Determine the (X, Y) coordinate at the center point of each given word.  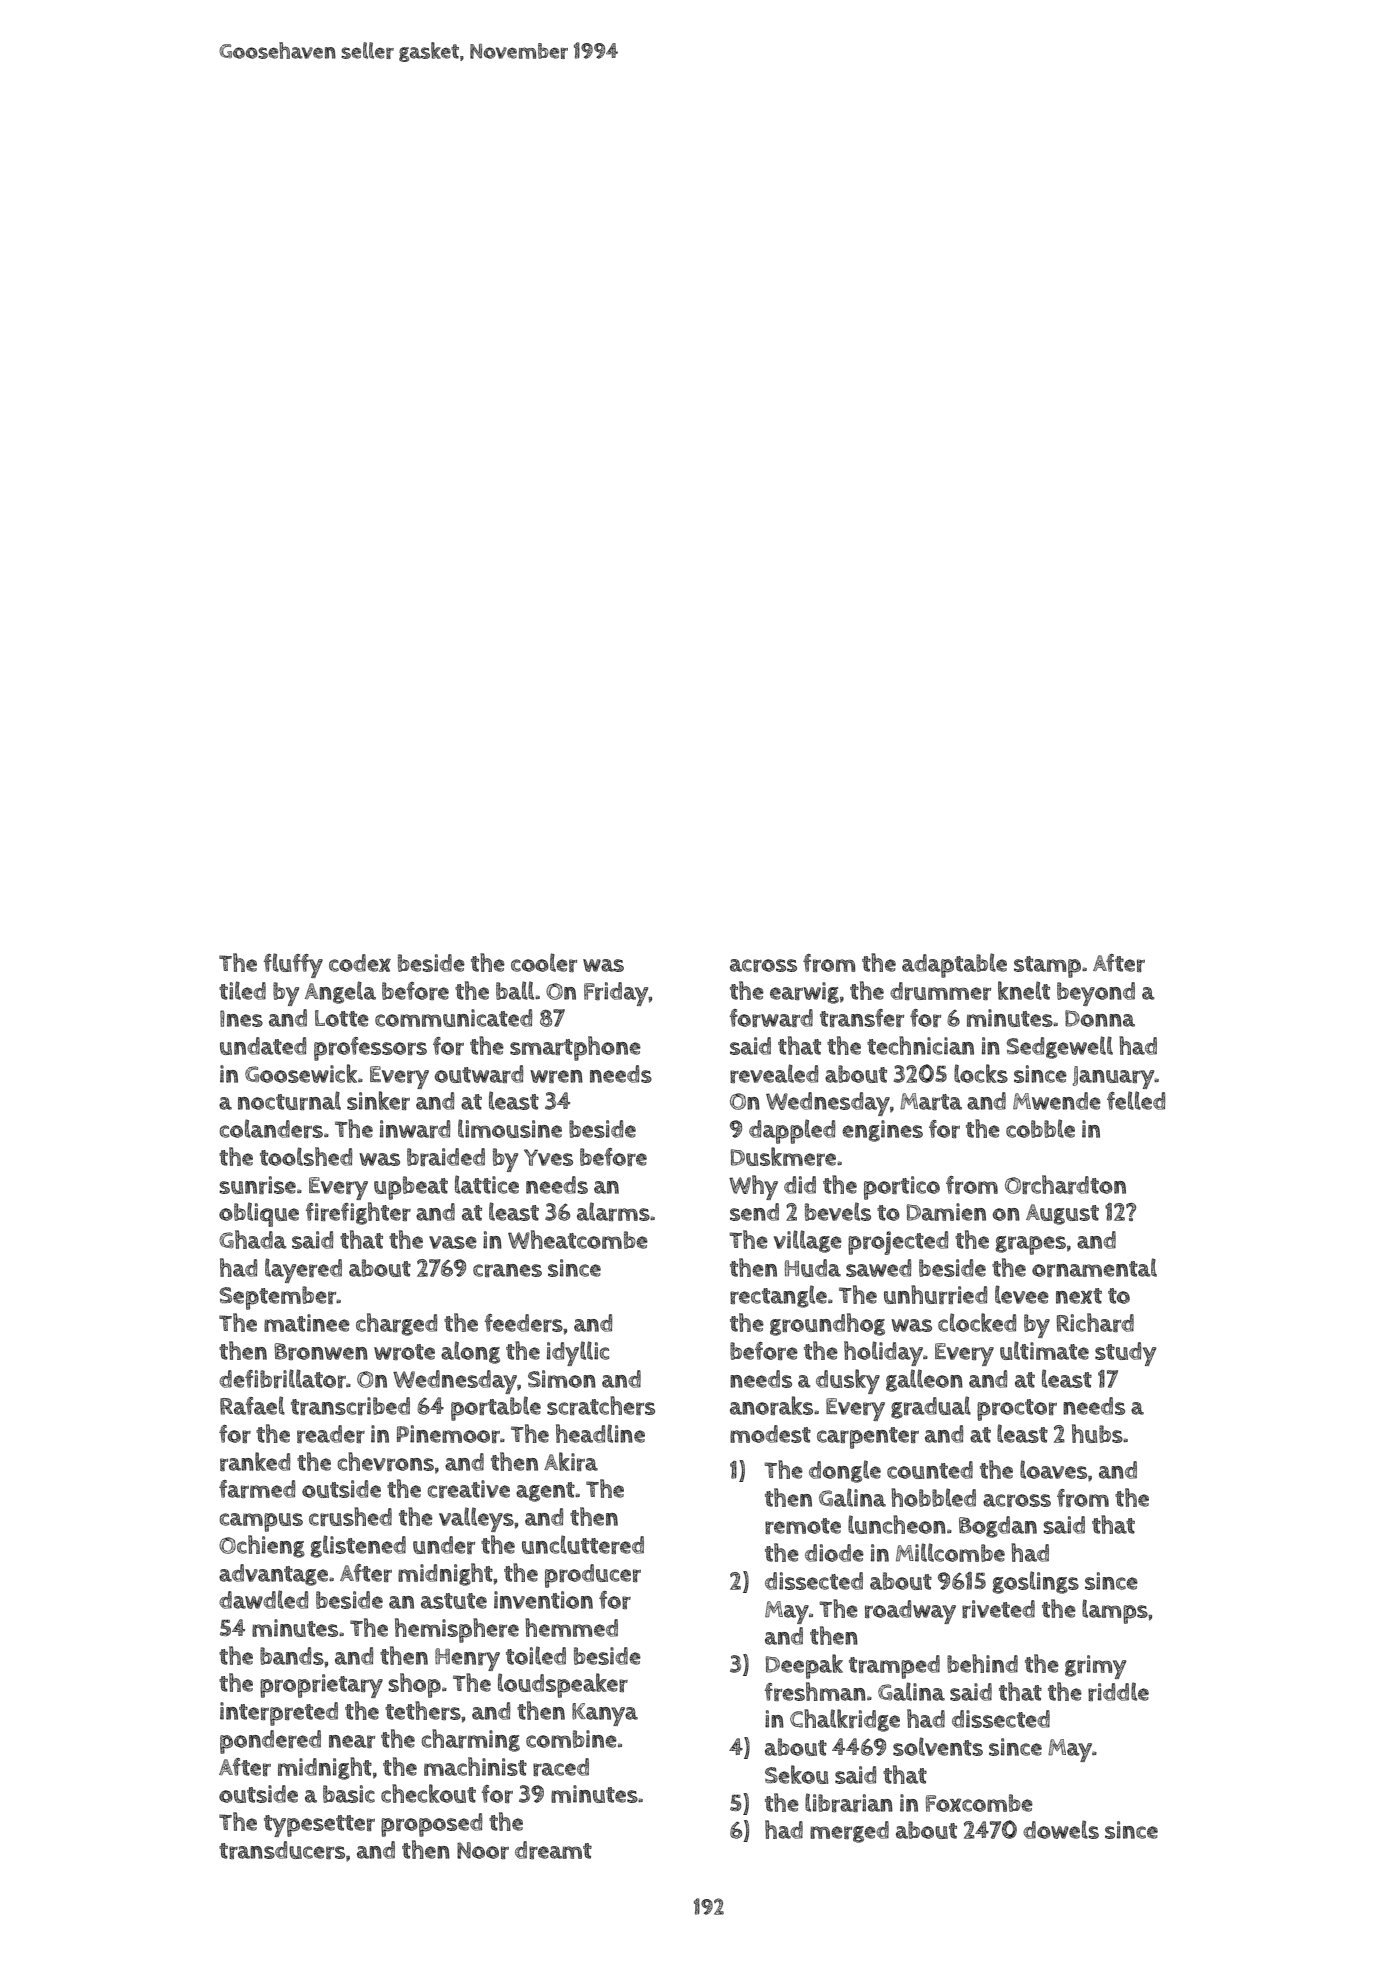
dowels (1061, 1829)
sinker (378, 1100)
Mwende (1057, 1101)
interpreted (279, 1714)
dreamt (553, 1850)
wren (556, 1076)
